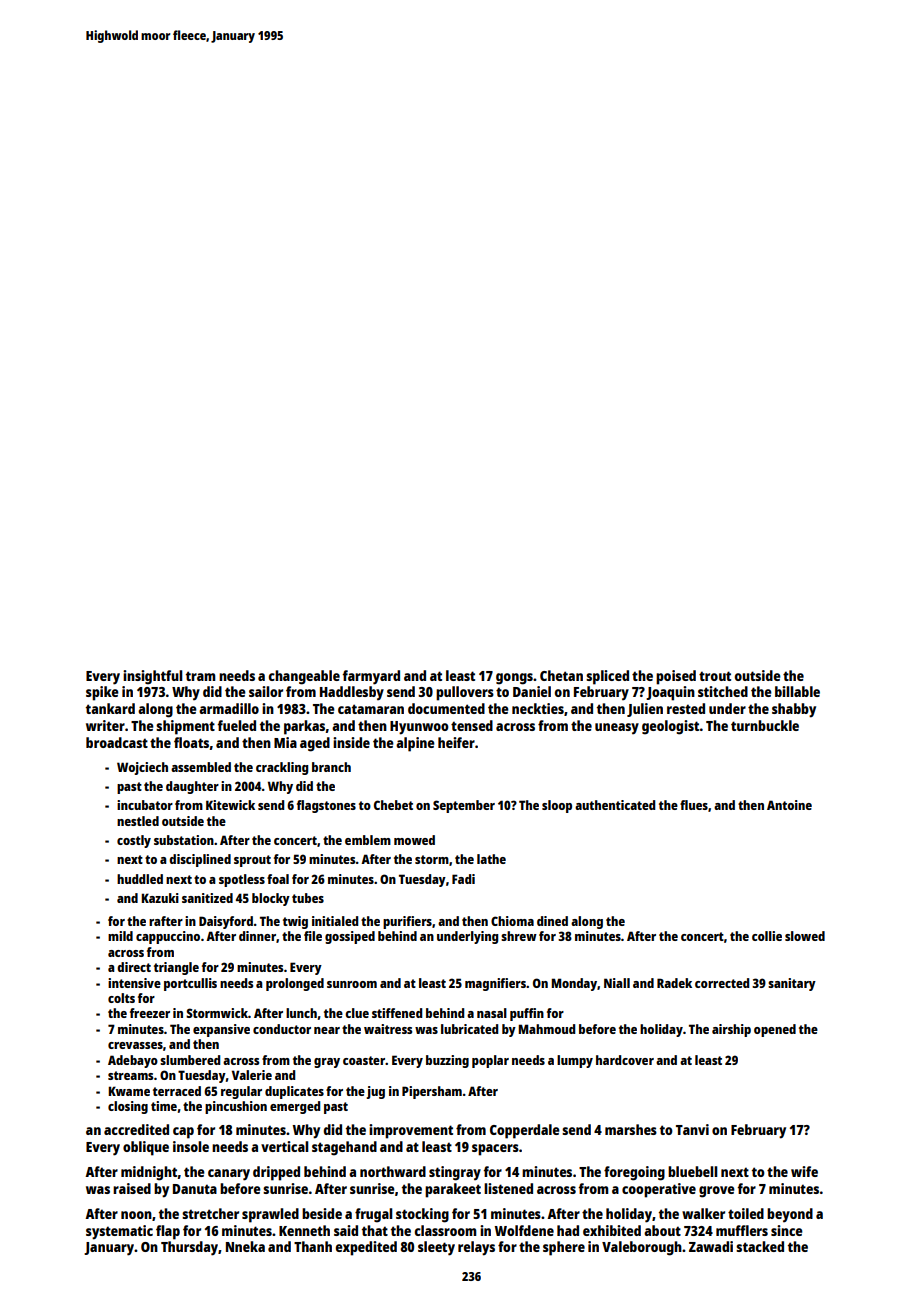 The height and width of the image is (1308, 924). What do you see at coordinates (241, 1092) in the image?
I see `regular` at bounding box center [241, 1092].
